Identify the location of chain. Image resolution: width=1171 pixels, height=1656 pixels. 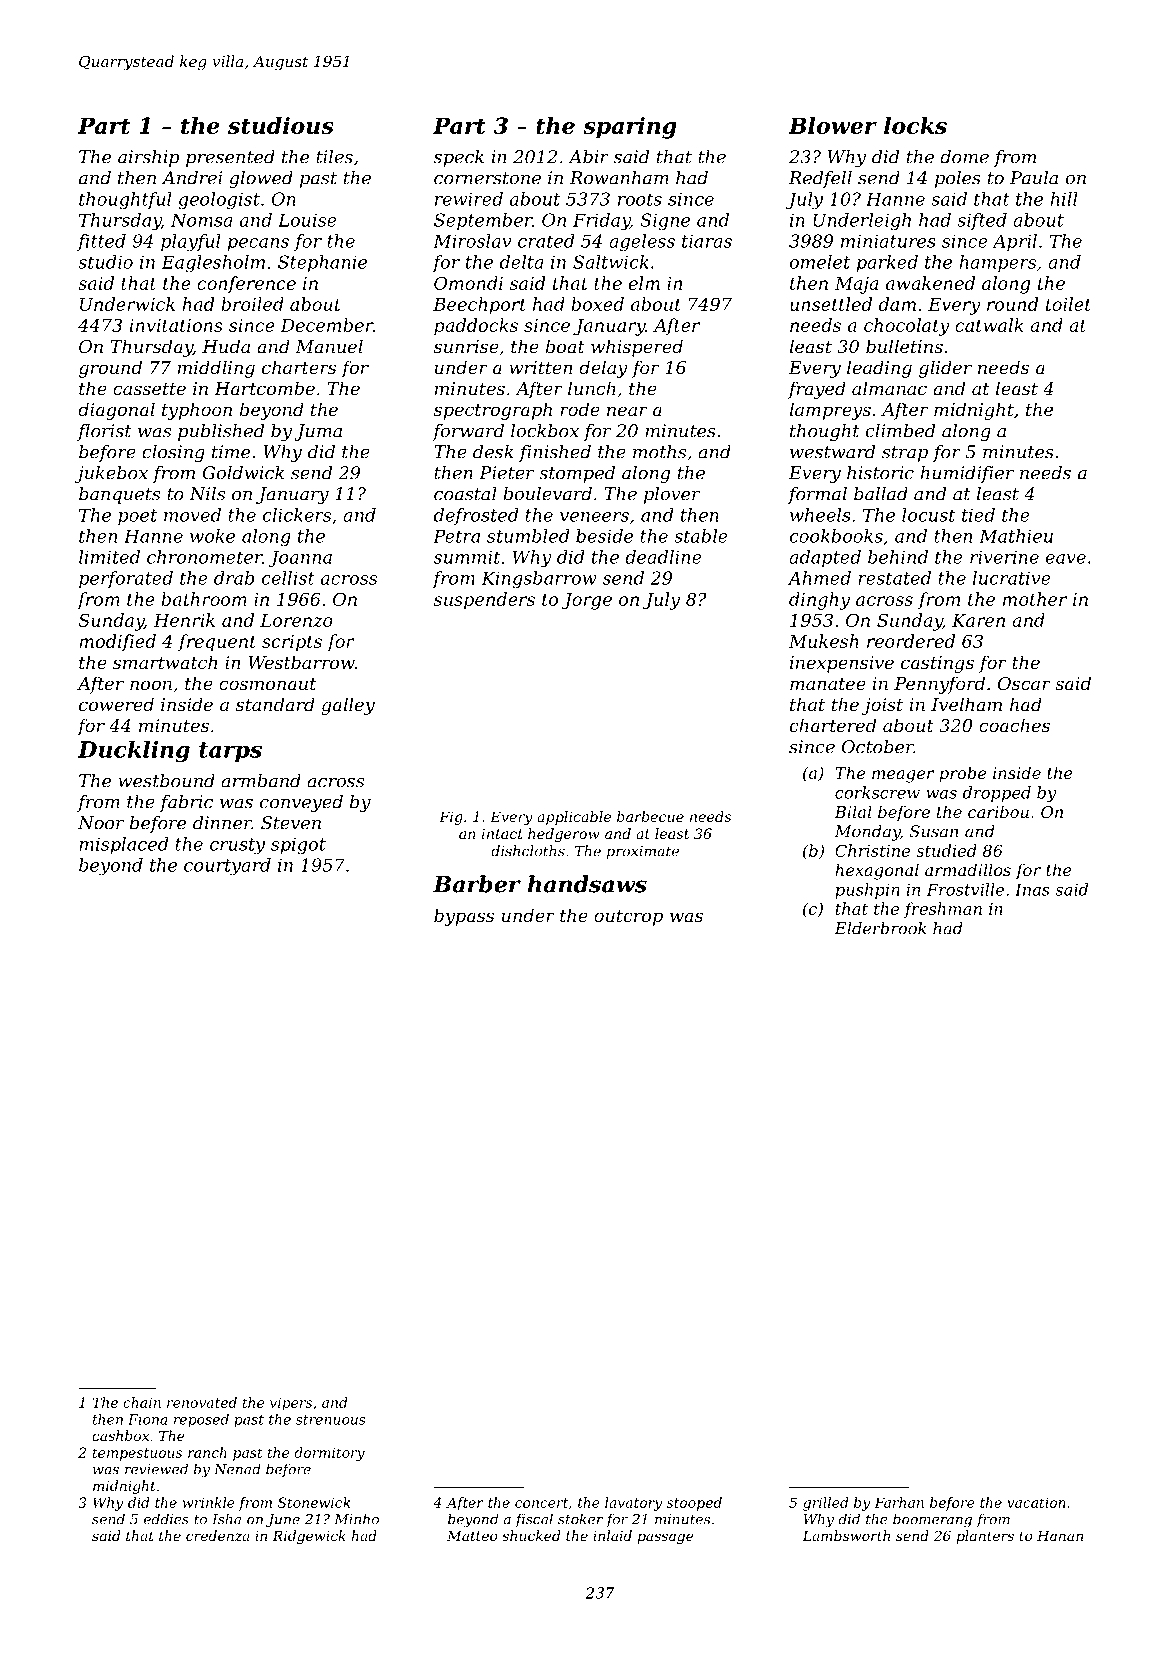
(142, 1402).
